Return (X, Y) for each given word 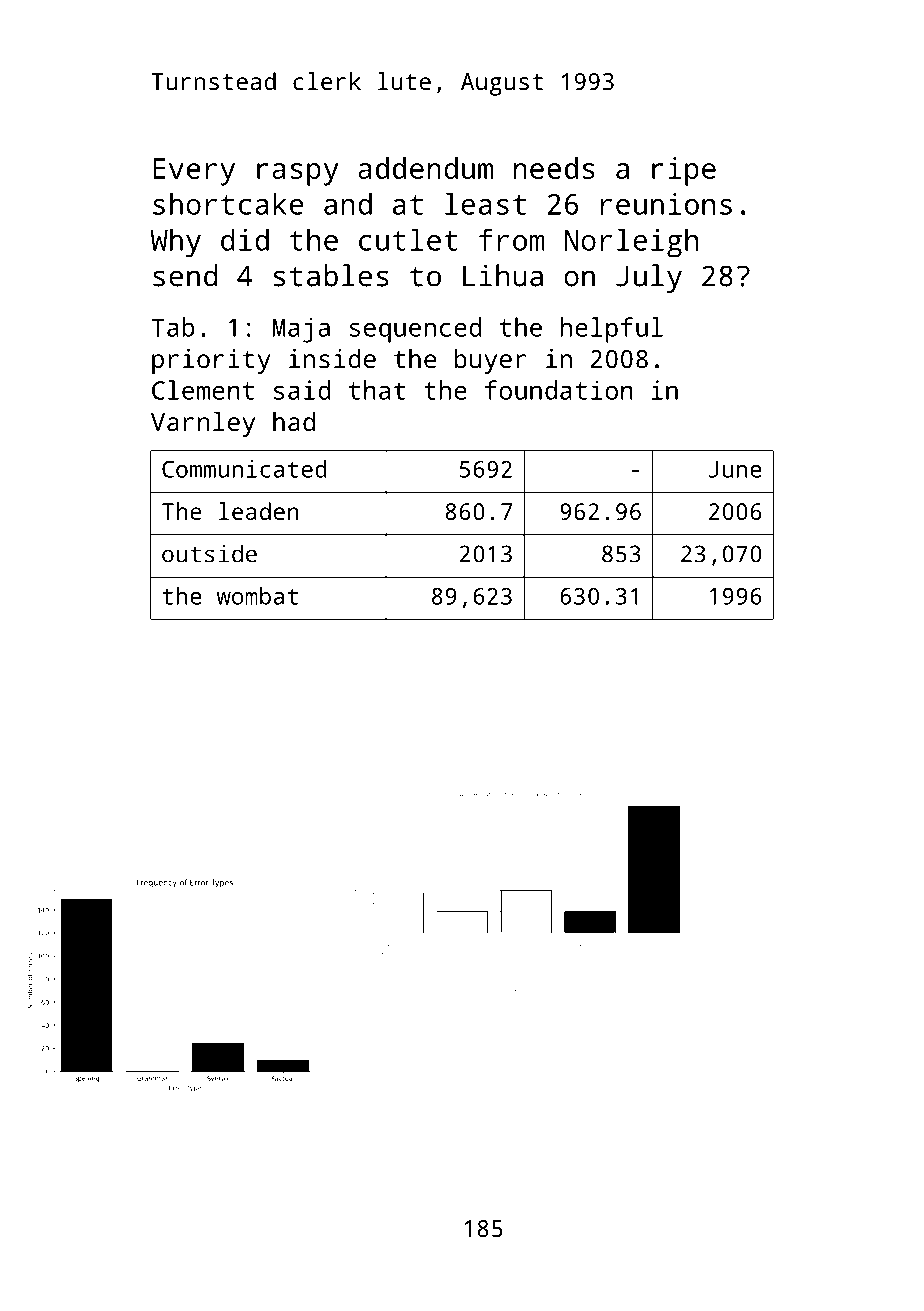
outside (209, 553)
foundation (559, 390)
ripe (684, 171)
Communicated (244, 469)
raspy (297, 174)
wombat (257, 596)
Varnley (203, 424)
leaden (259, 511)
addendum (425, 168)
